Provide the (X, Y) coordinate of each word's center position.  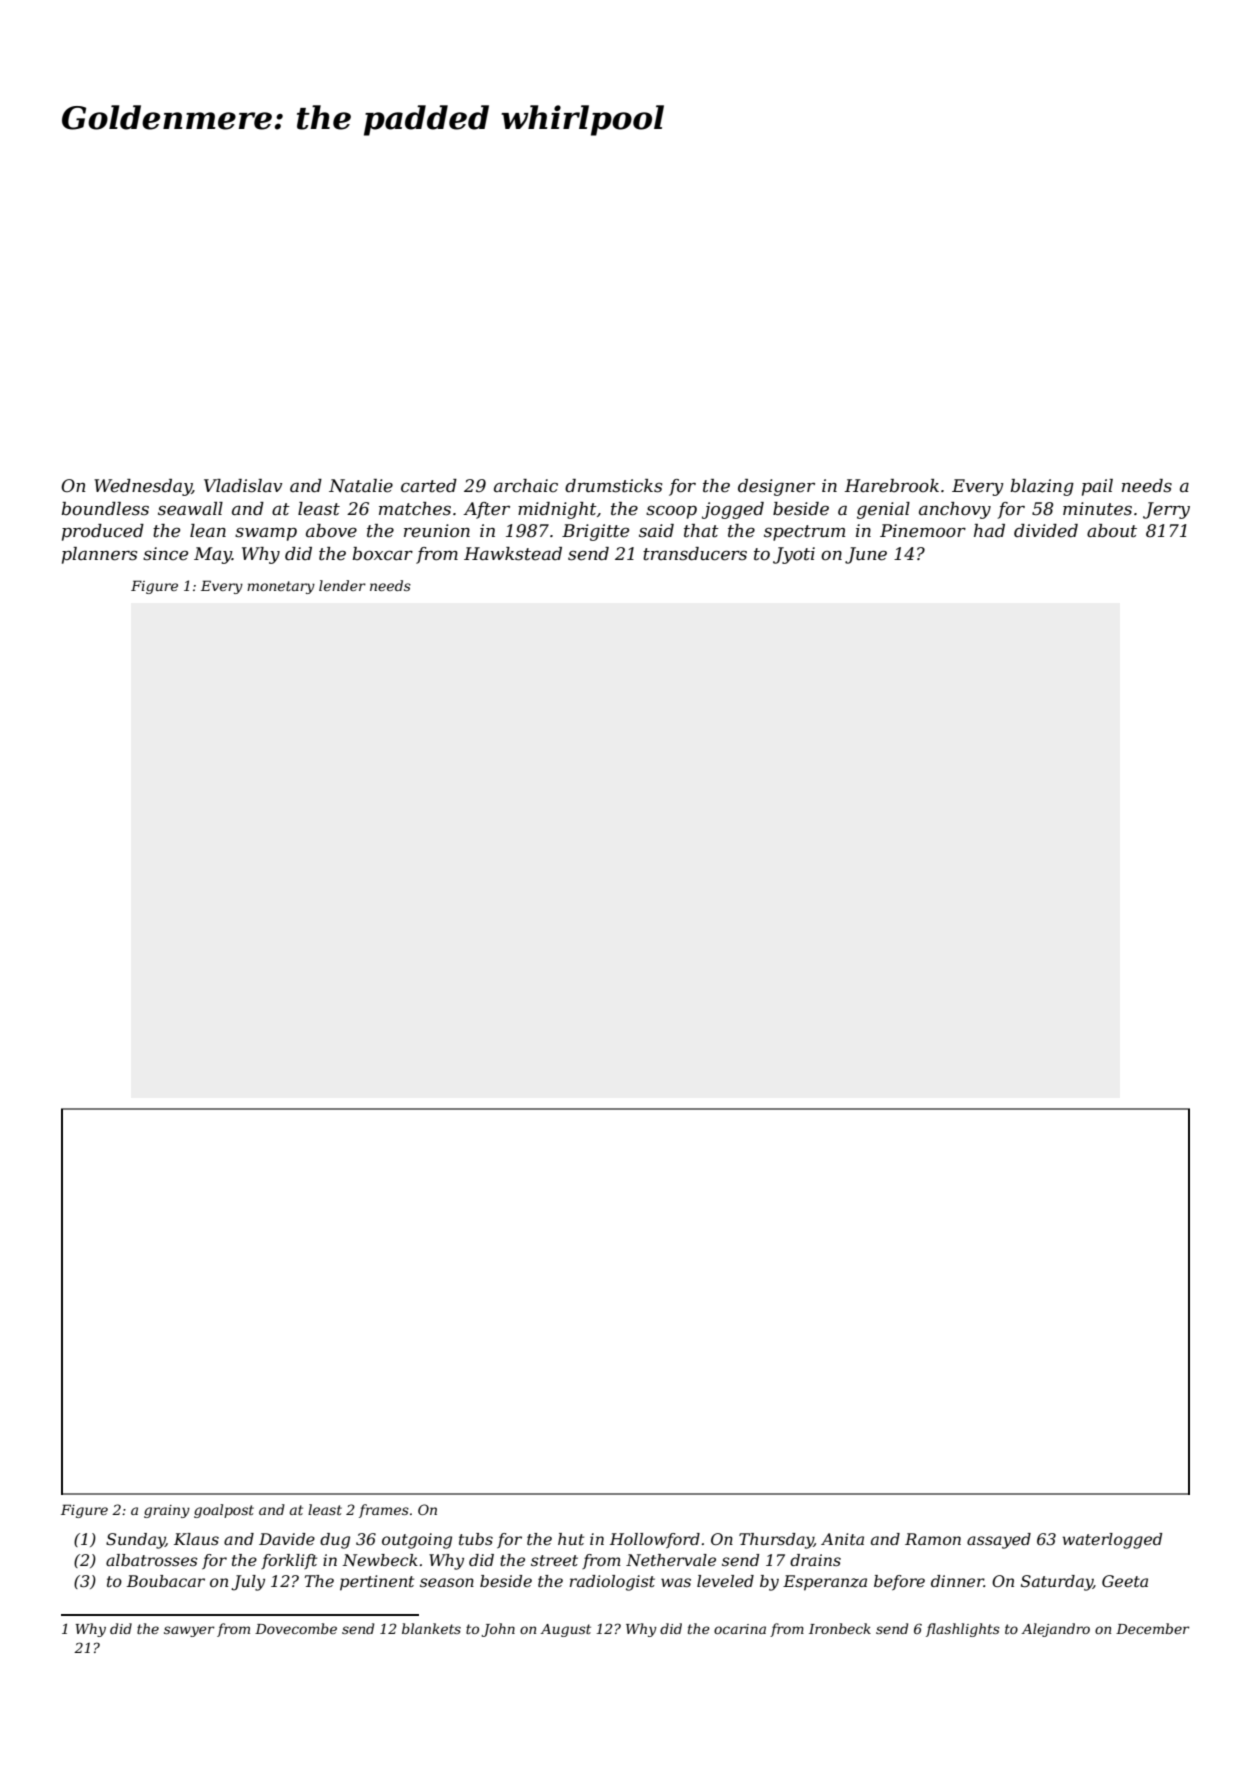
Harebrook (892, 485)
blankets (431, 1628)
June (866, 555)
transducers (695, 554)
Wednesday (143, 487)
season (447, 1582)
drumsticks (613, 486)
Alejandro (1055, 1630)
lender (342, 585)
